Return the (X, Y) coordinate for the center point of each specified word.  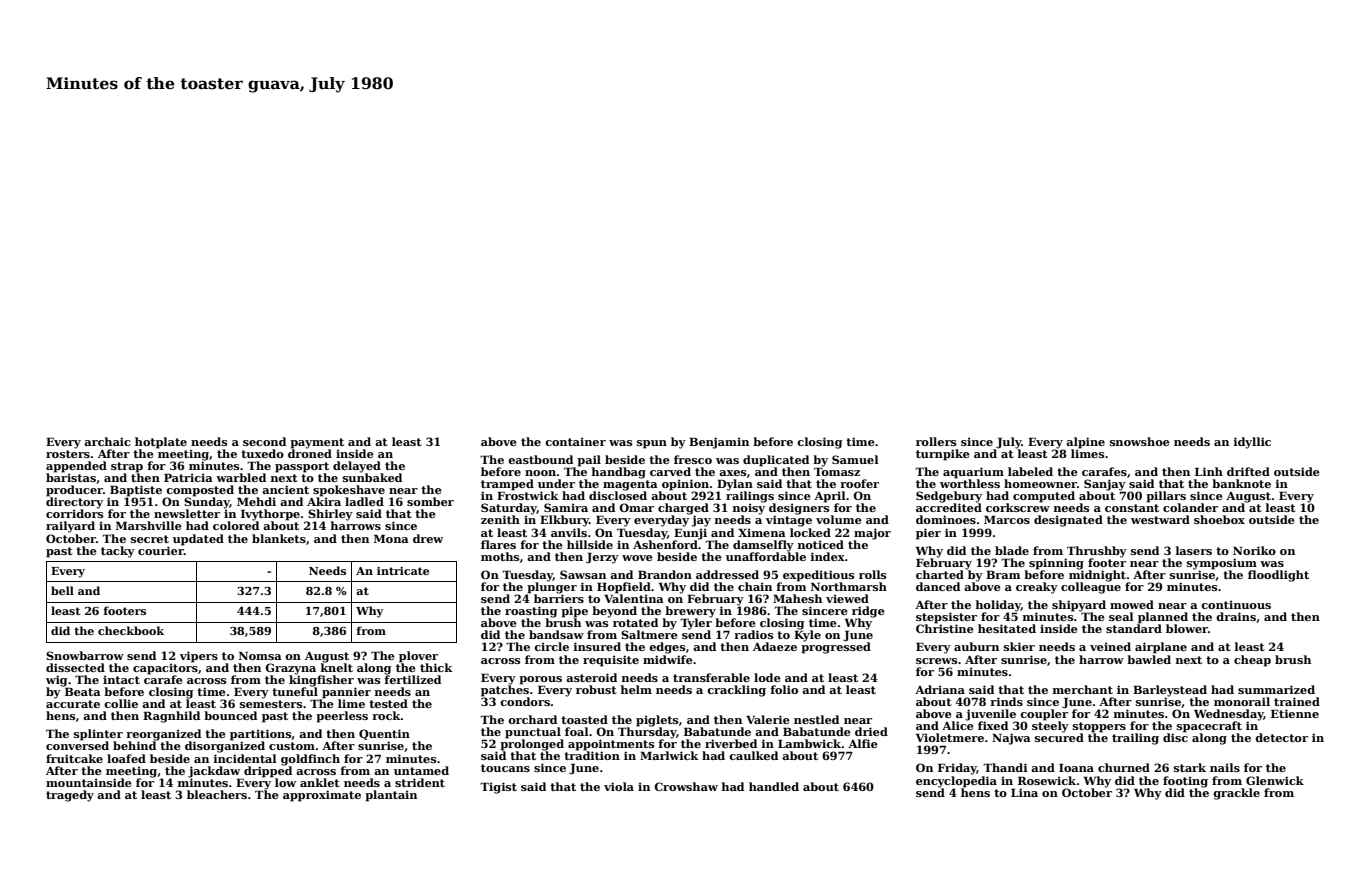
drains (1236, 616)
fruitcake (74, 758)
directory (74, 503)
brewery (690, 612)
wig (56, 681)
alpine (1085, 443)
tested (388, 703)
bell (62, 590)
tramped (507, 485)
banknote (1241, 483)
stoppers (1099, 727)
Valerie (768, 719)
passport (302, 467)
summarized (1276, 689)
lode (767, 677)
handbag (619, 473)
